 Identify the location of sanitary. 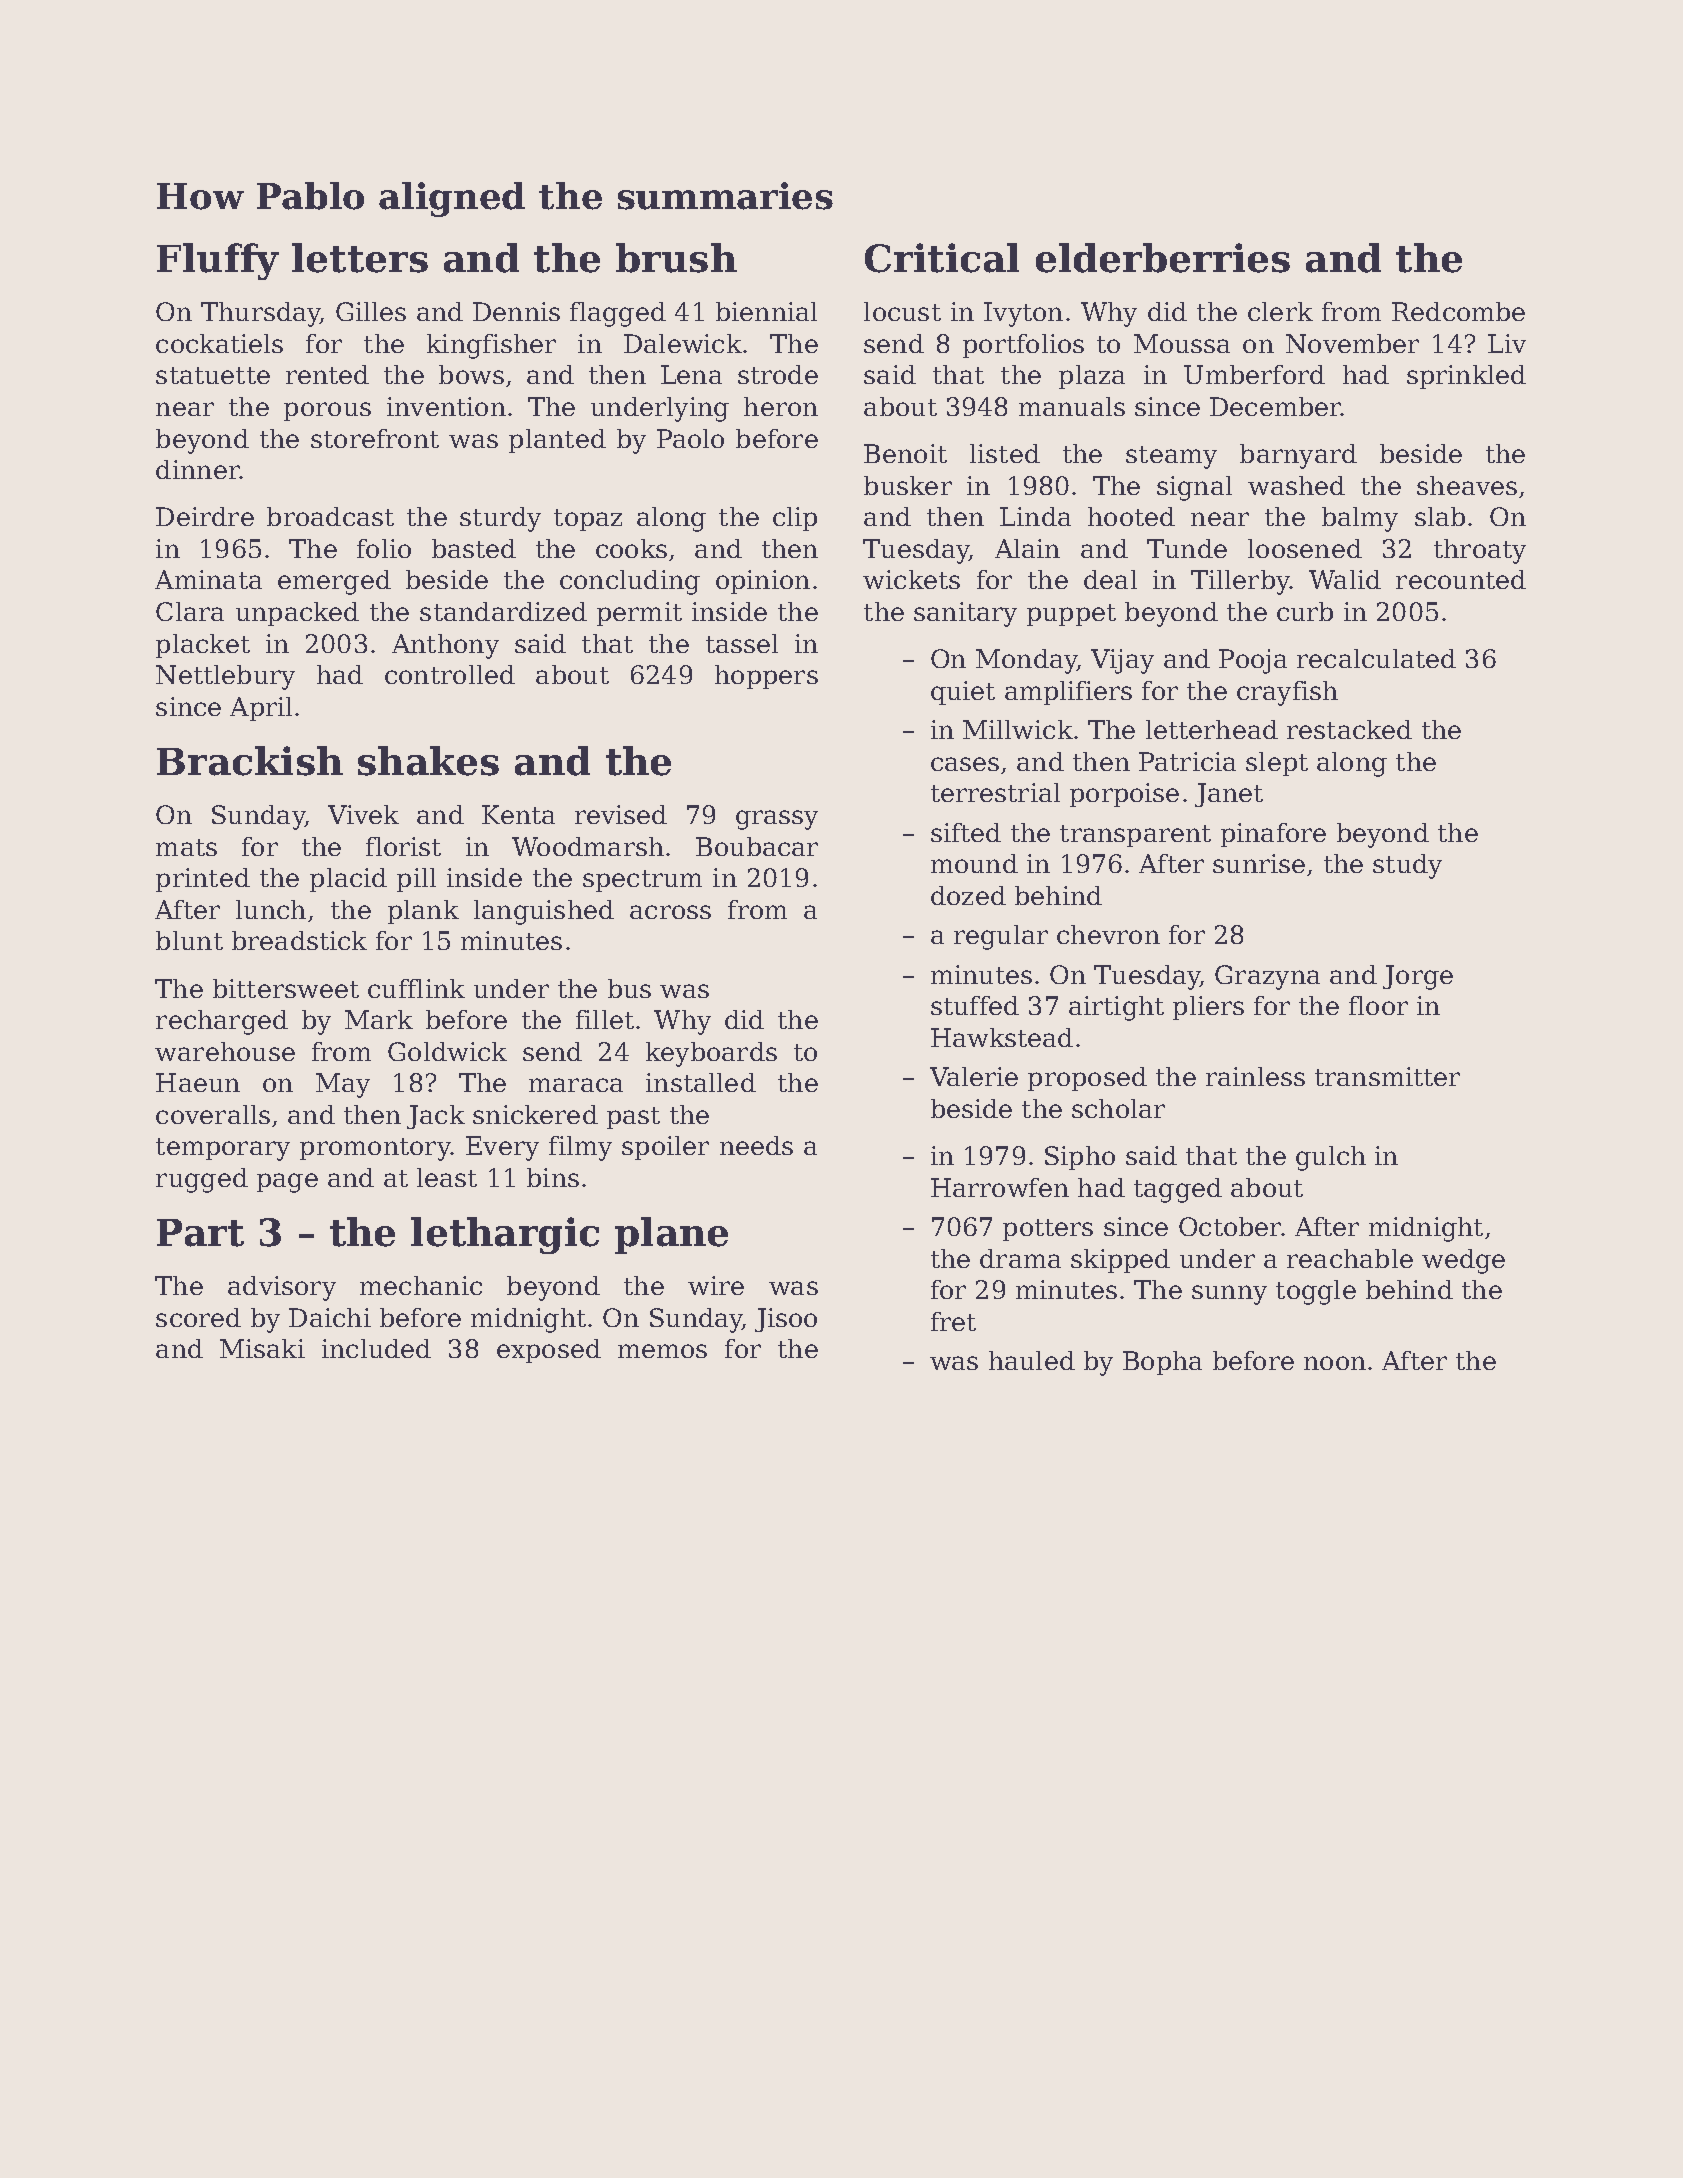
(965, 614).
